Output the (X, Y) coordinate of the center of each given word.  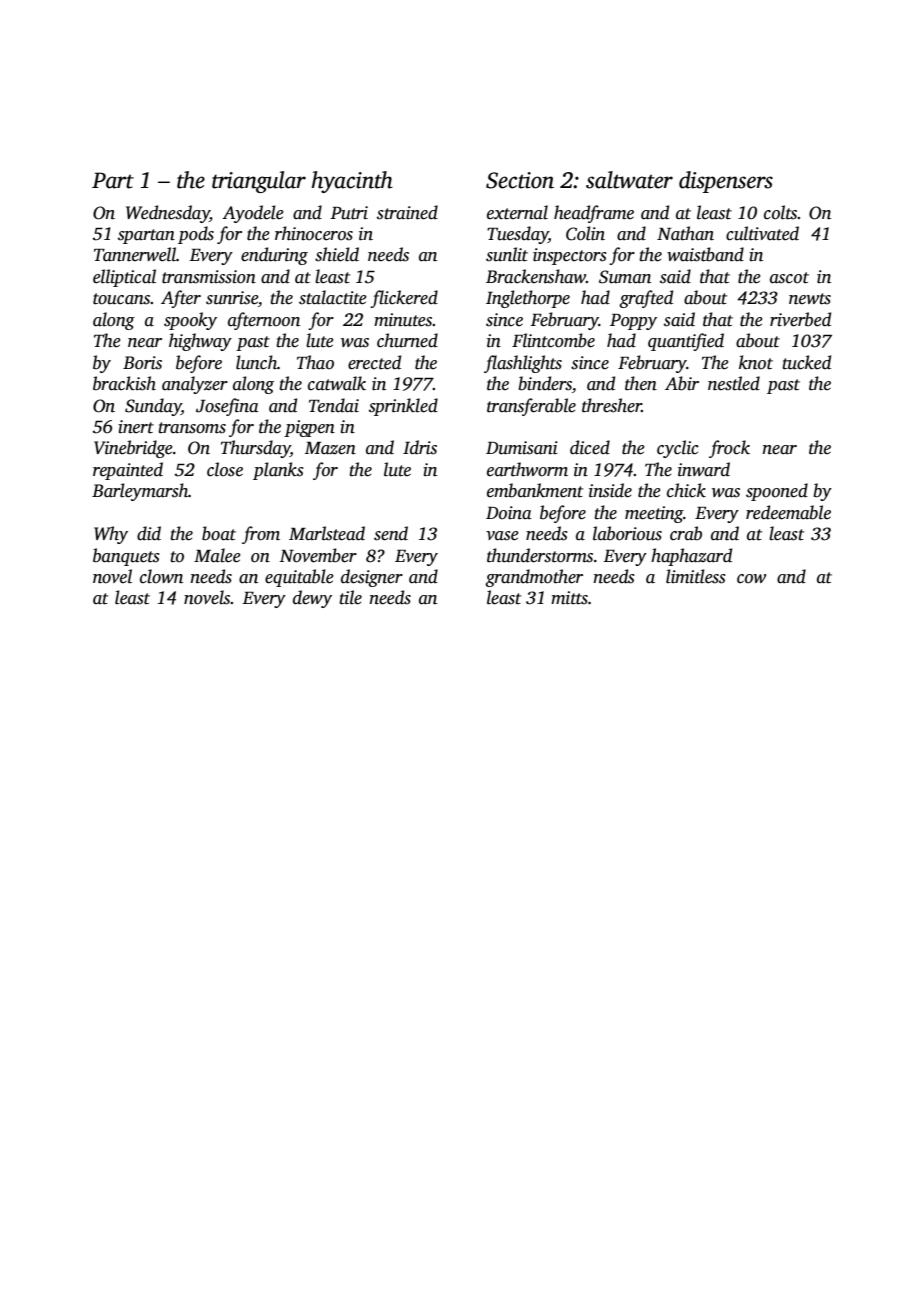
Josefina (227, 407)
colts (781, 212)
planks (278, 471)
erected (374, 362)
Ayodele (253, 214)
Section (520, 180)
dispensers (726, 182)
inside (610, 490)
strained (407, 212)
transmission (209, 277)
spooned (777, 492)
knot (756, 362)
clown (161, 576)
